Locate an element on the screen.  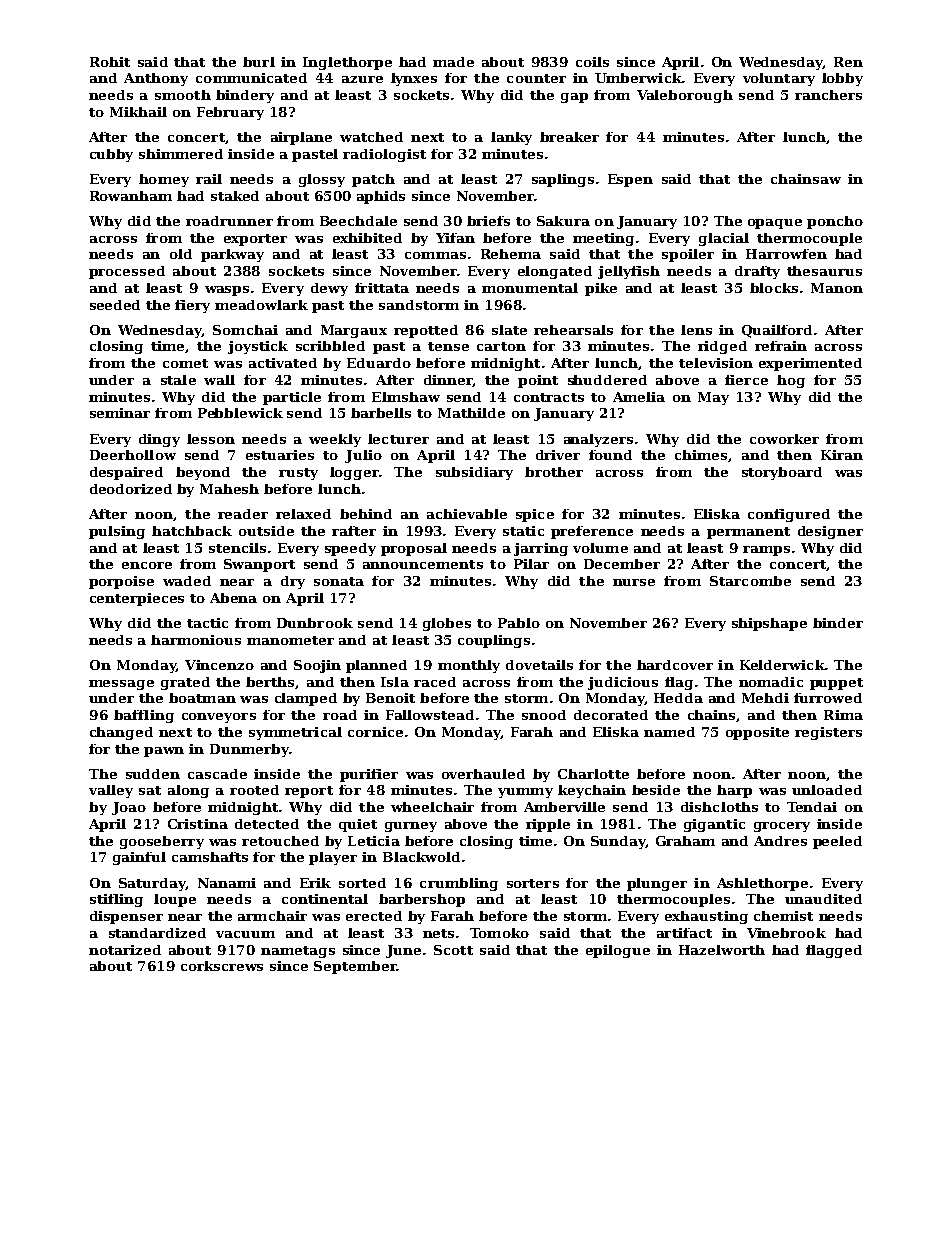
Hedda is located at coordinates (678, 698).
